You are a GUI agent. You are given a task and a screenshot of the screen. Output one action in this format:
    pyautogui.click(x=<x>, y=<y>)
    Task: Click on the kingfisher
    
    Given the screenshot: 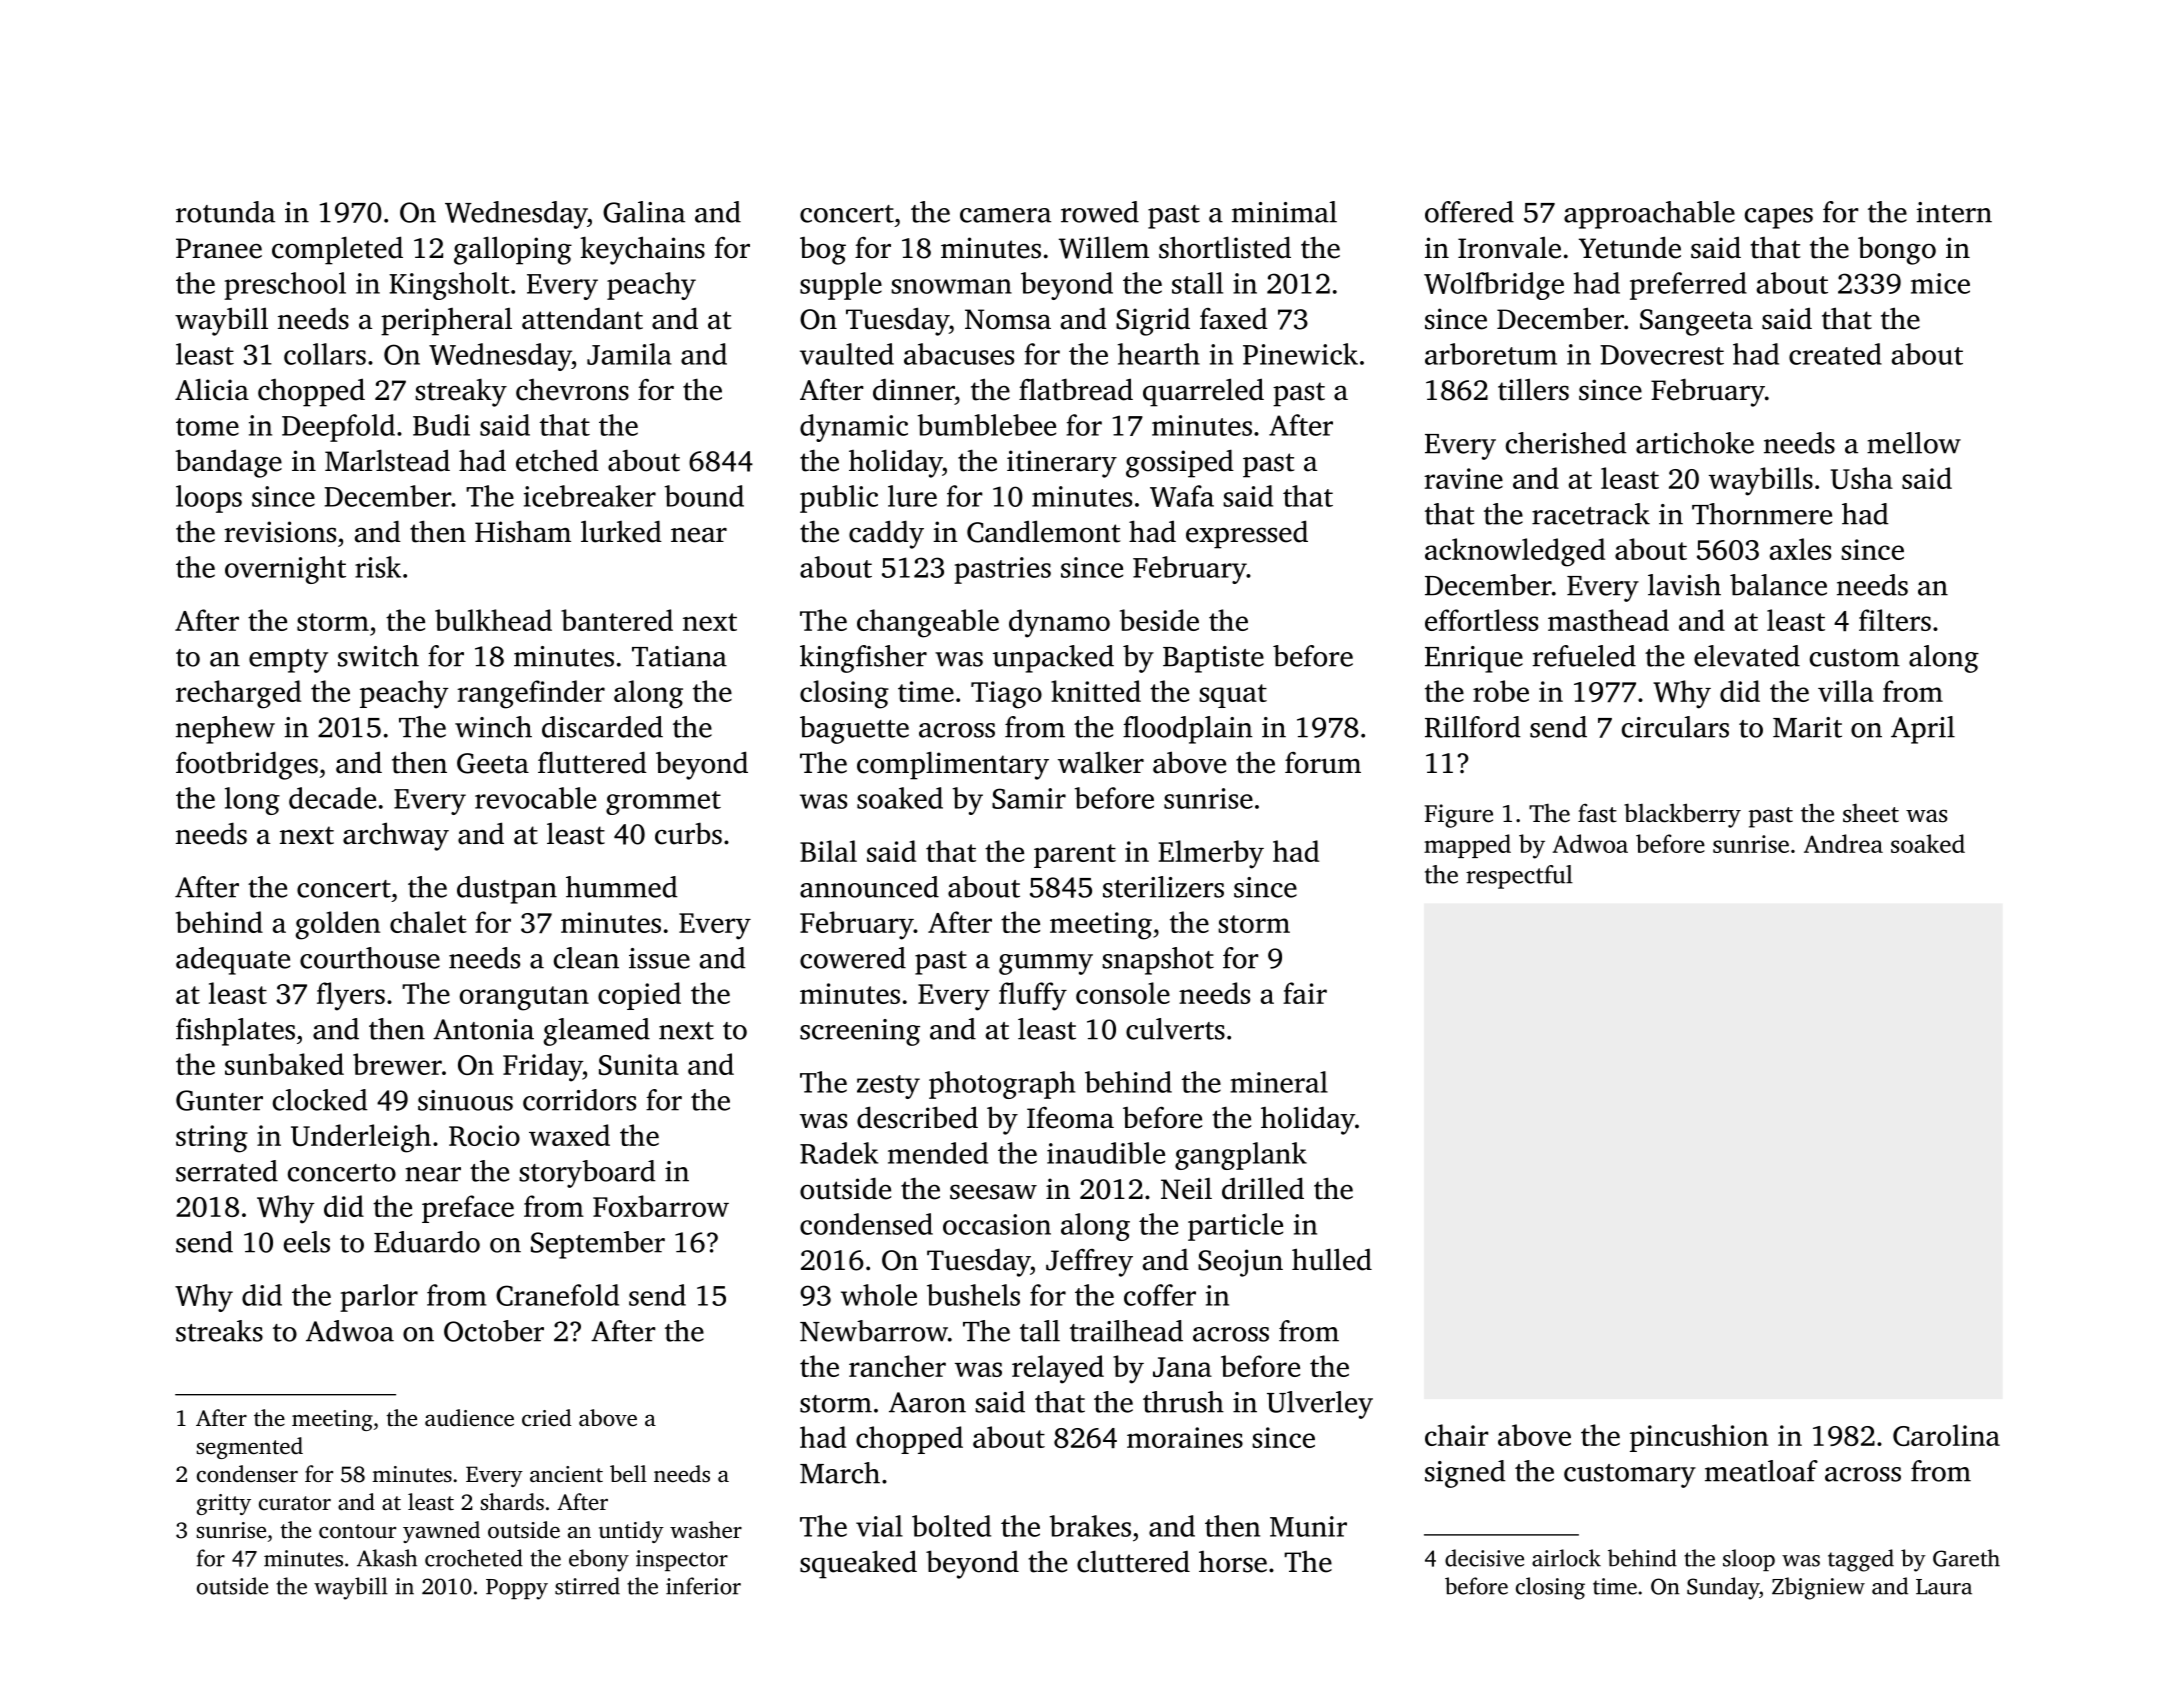 What is the action you would take?
    pyautogui.click(x=863, y=659)
